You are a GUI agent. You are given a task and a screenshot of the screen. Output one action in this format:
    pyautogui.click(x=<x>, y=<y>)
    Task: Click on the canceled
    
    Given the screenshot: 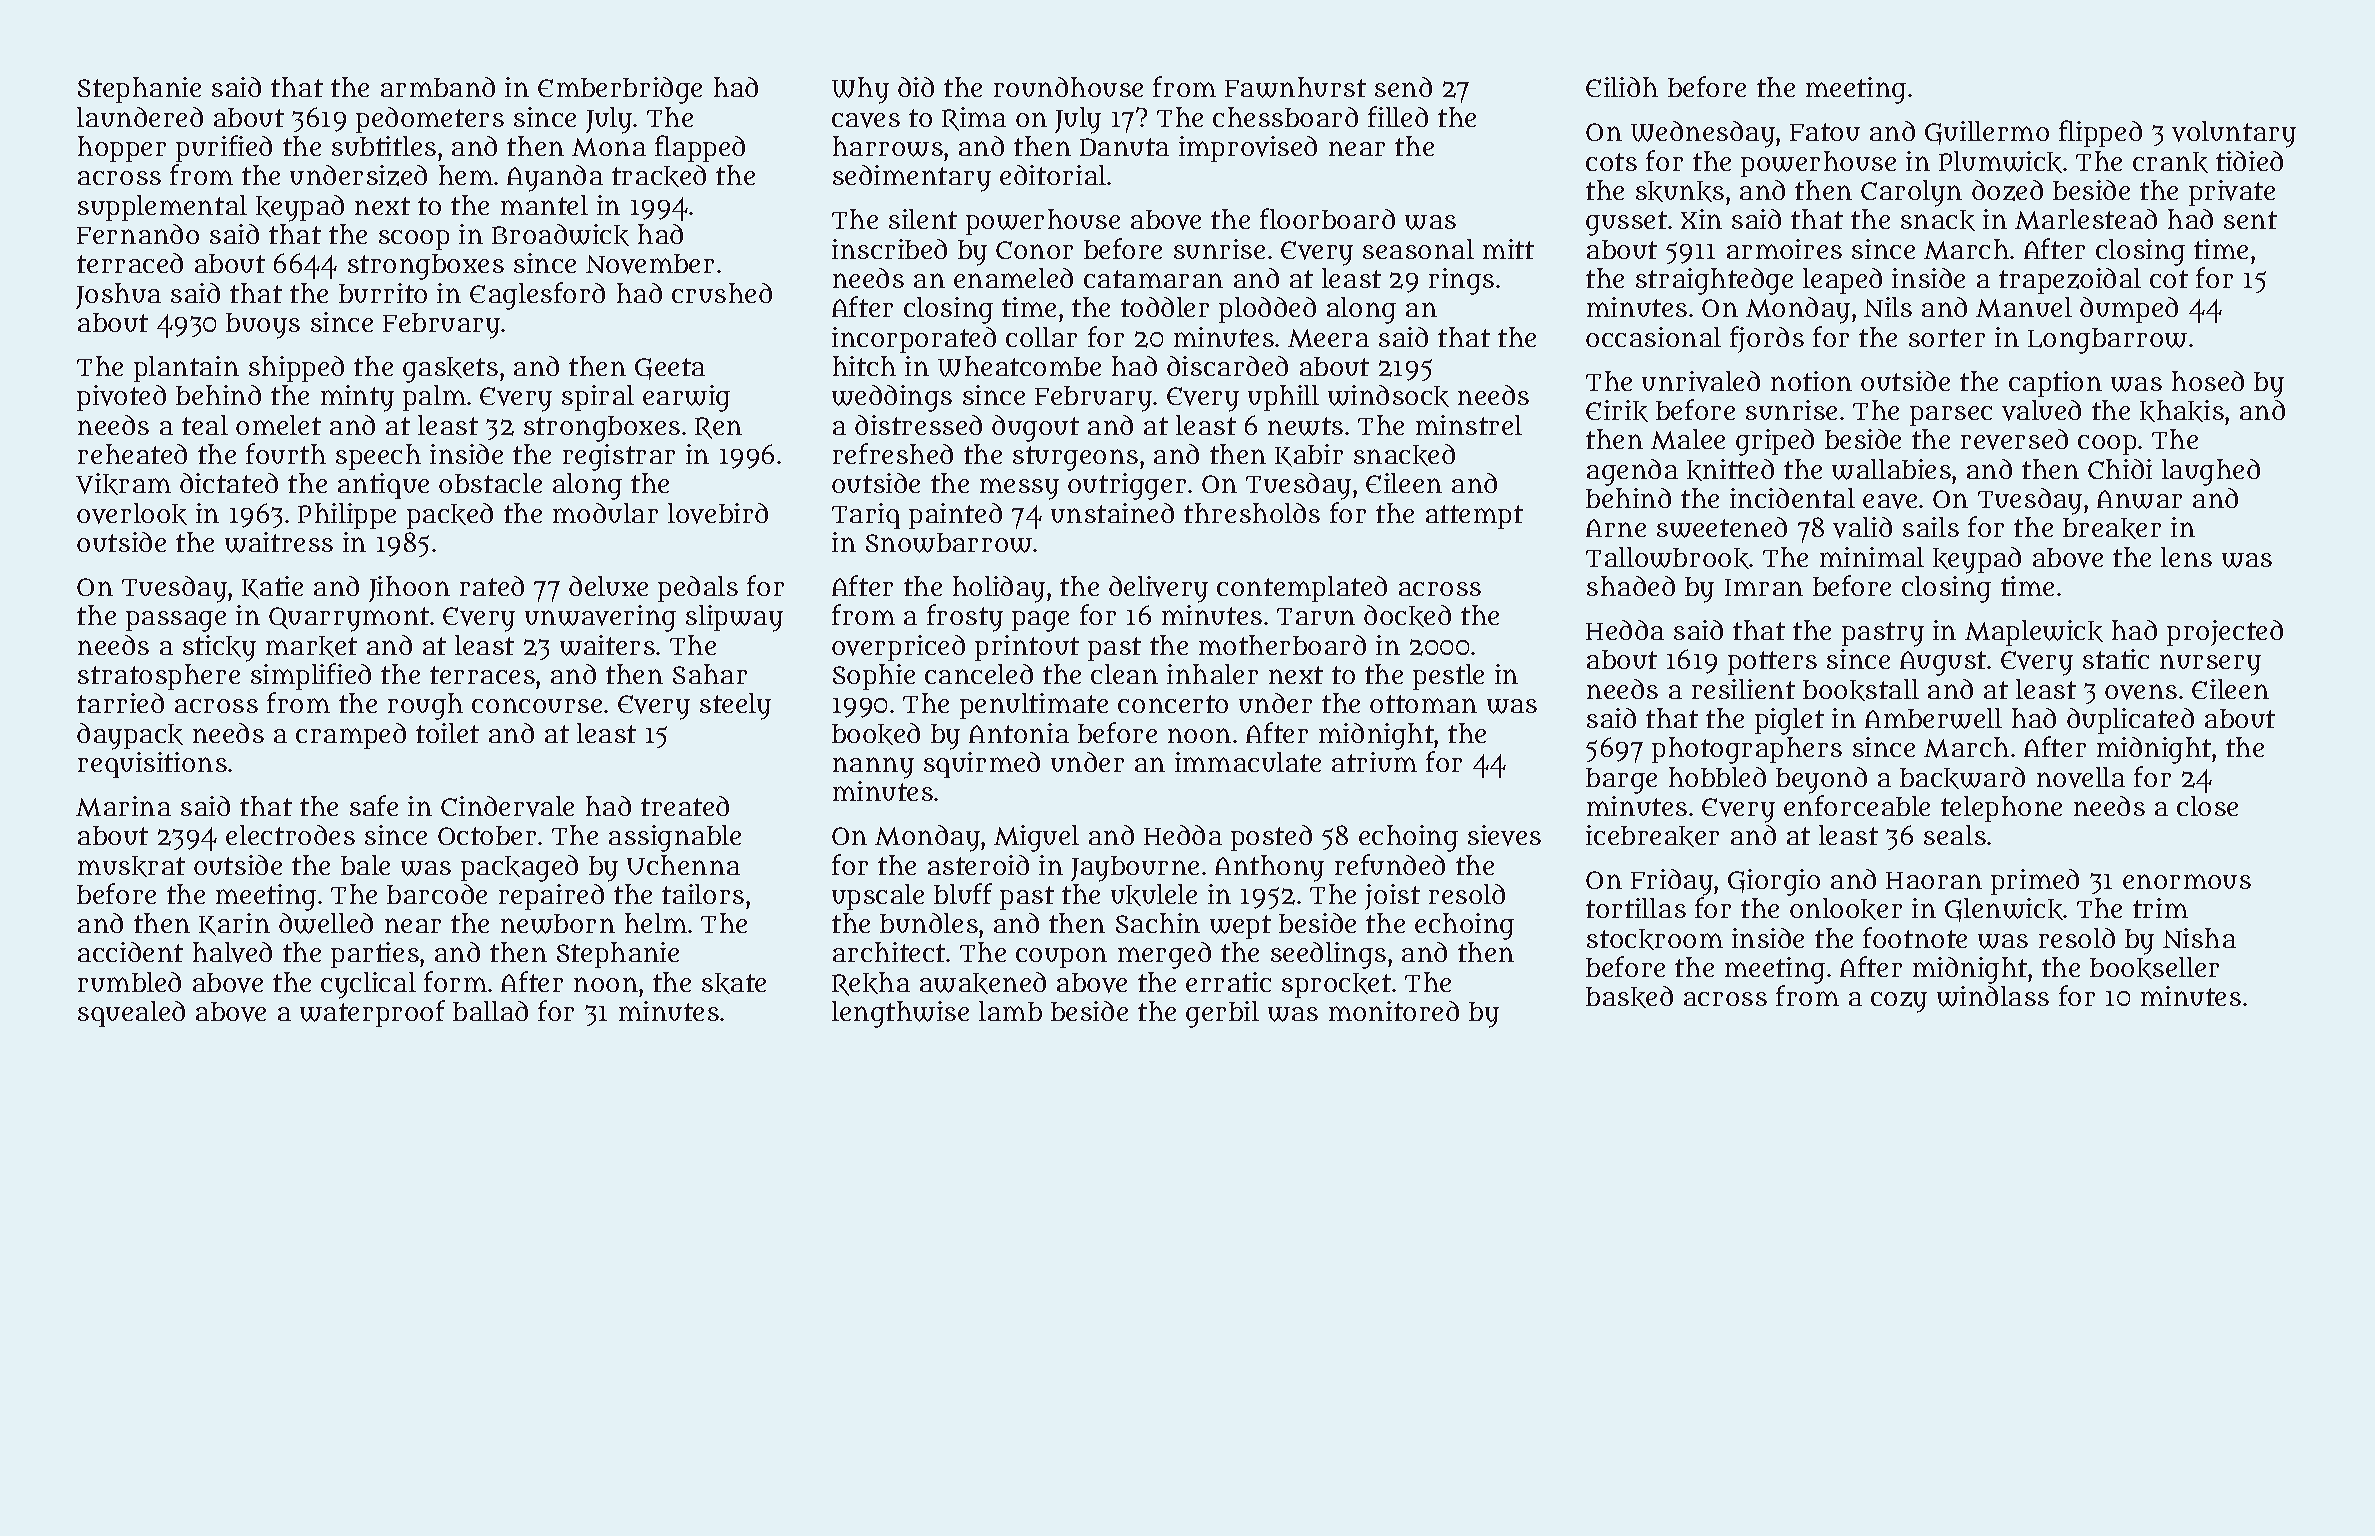 What is the action you would take?
    pyautogui.click(x=979, y=674)
